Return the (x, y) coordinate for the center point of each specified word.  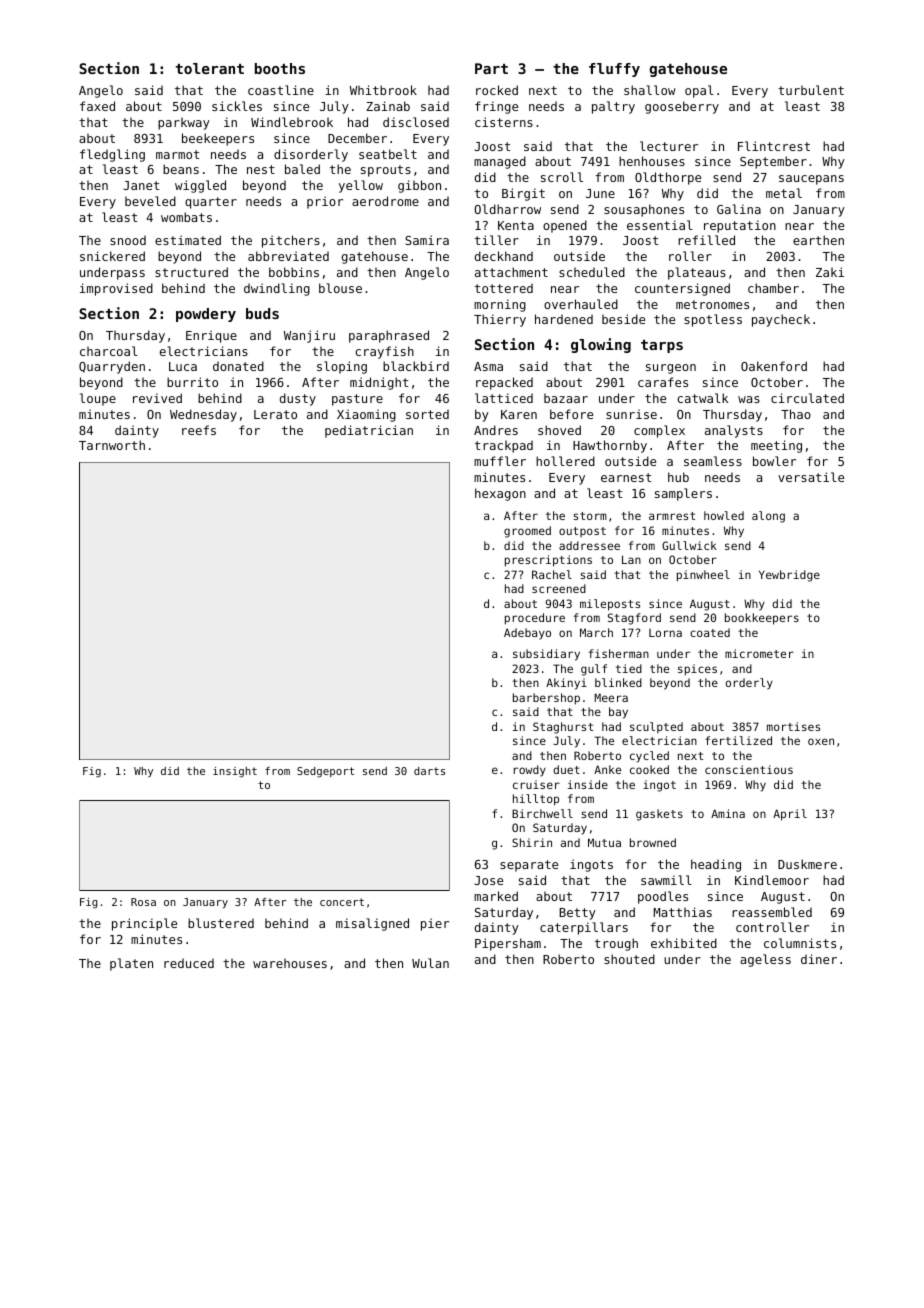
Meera (611, 697)
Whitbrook (383, 90)
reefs (199, 430)
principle (144, 924)
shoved (559, 430)
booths (280, 68)
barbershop (546, 699)
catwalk (702, 398)
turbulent (811, 90)
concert (342, 902)
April (790, 815)
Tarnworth (112, 445)
